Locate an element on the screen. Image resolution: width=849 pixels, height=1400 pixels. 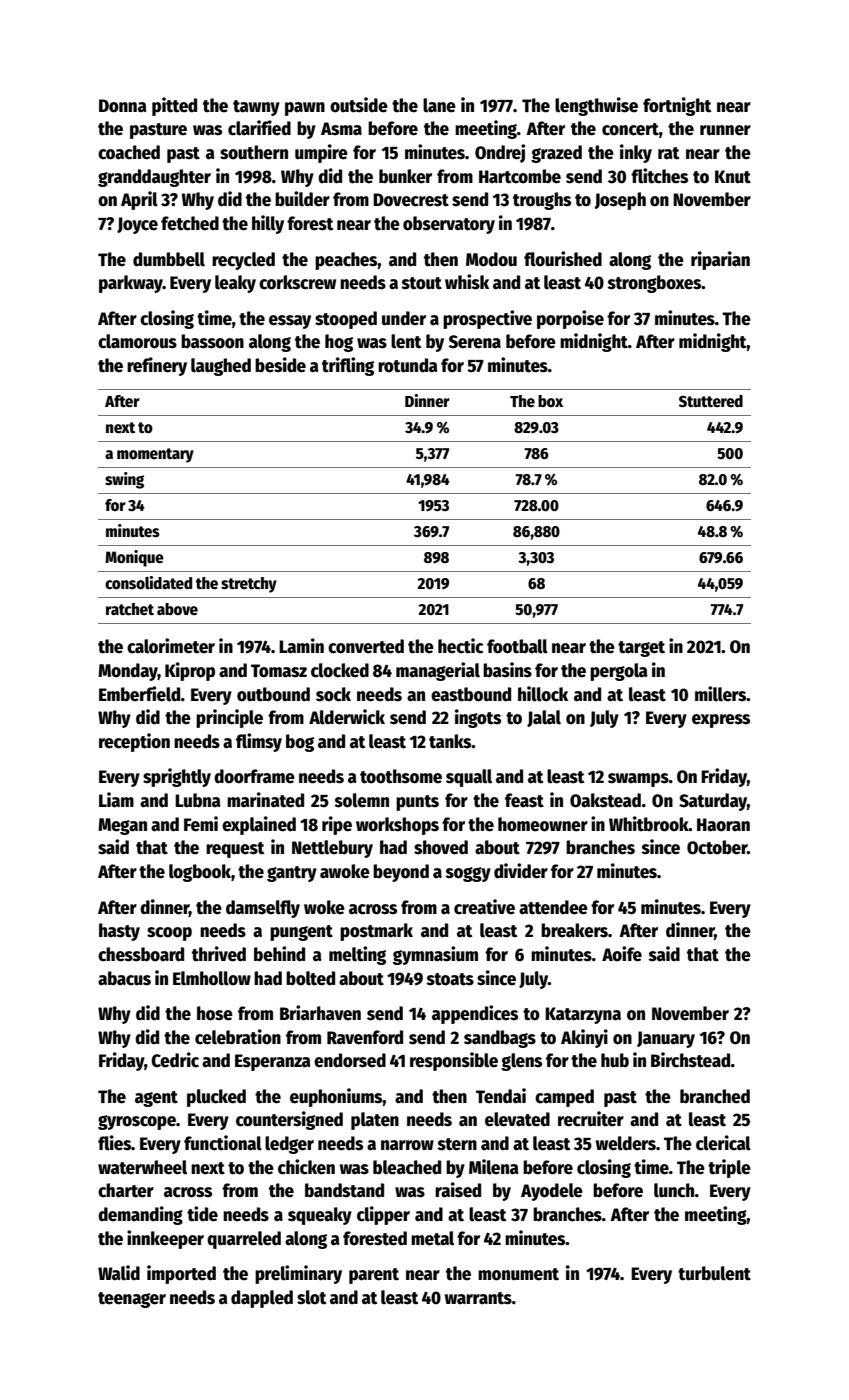
pitted is located at coordinates (174, 106).
